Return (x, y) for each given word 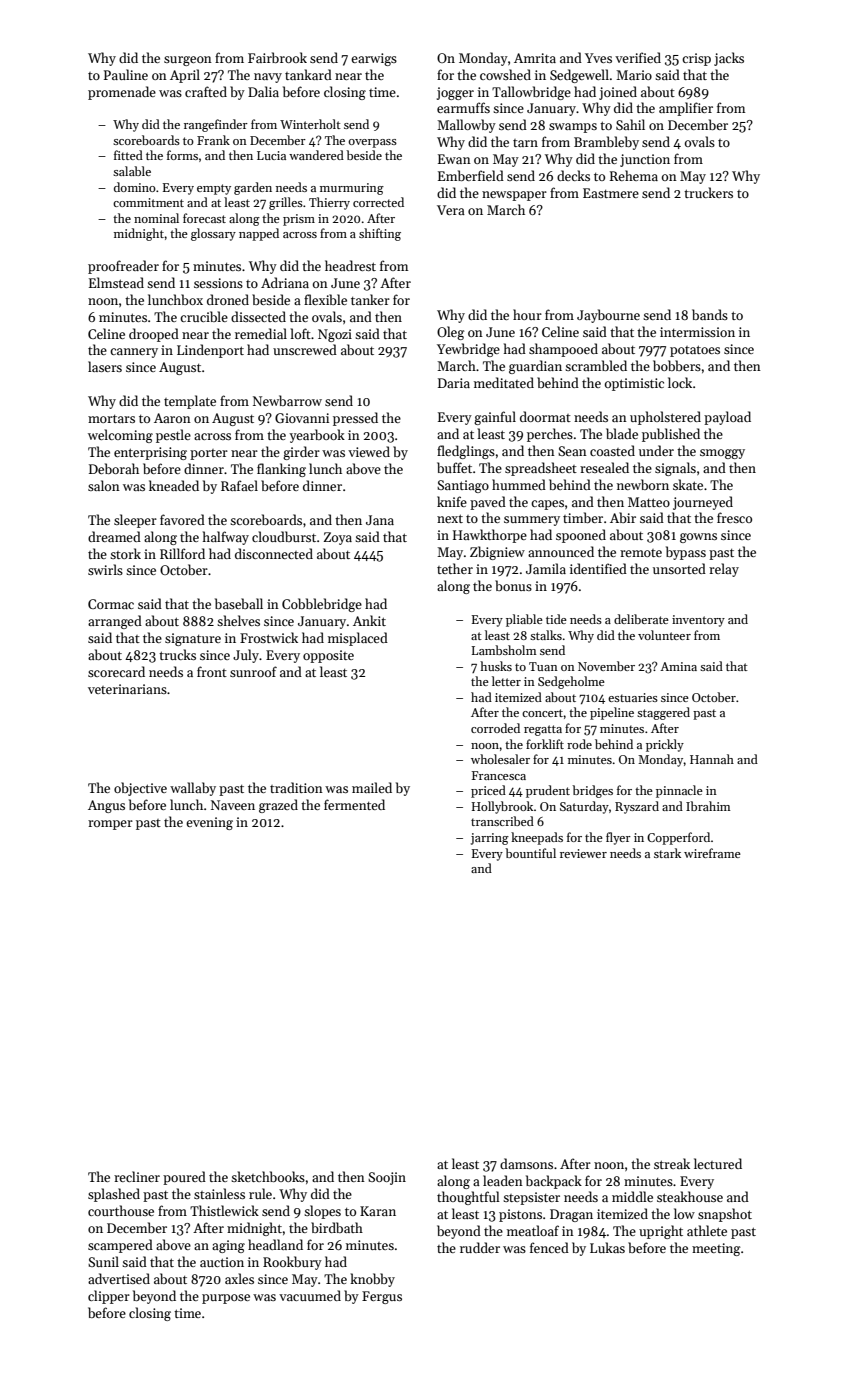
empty (214, 189)
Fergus (382, 1297)
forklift (545, 744)
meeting (716, 1249)
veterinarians (127, 689)
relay (724, 570)
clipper (109, 1297)
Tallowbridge (531, 93)
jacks (729, 59)
